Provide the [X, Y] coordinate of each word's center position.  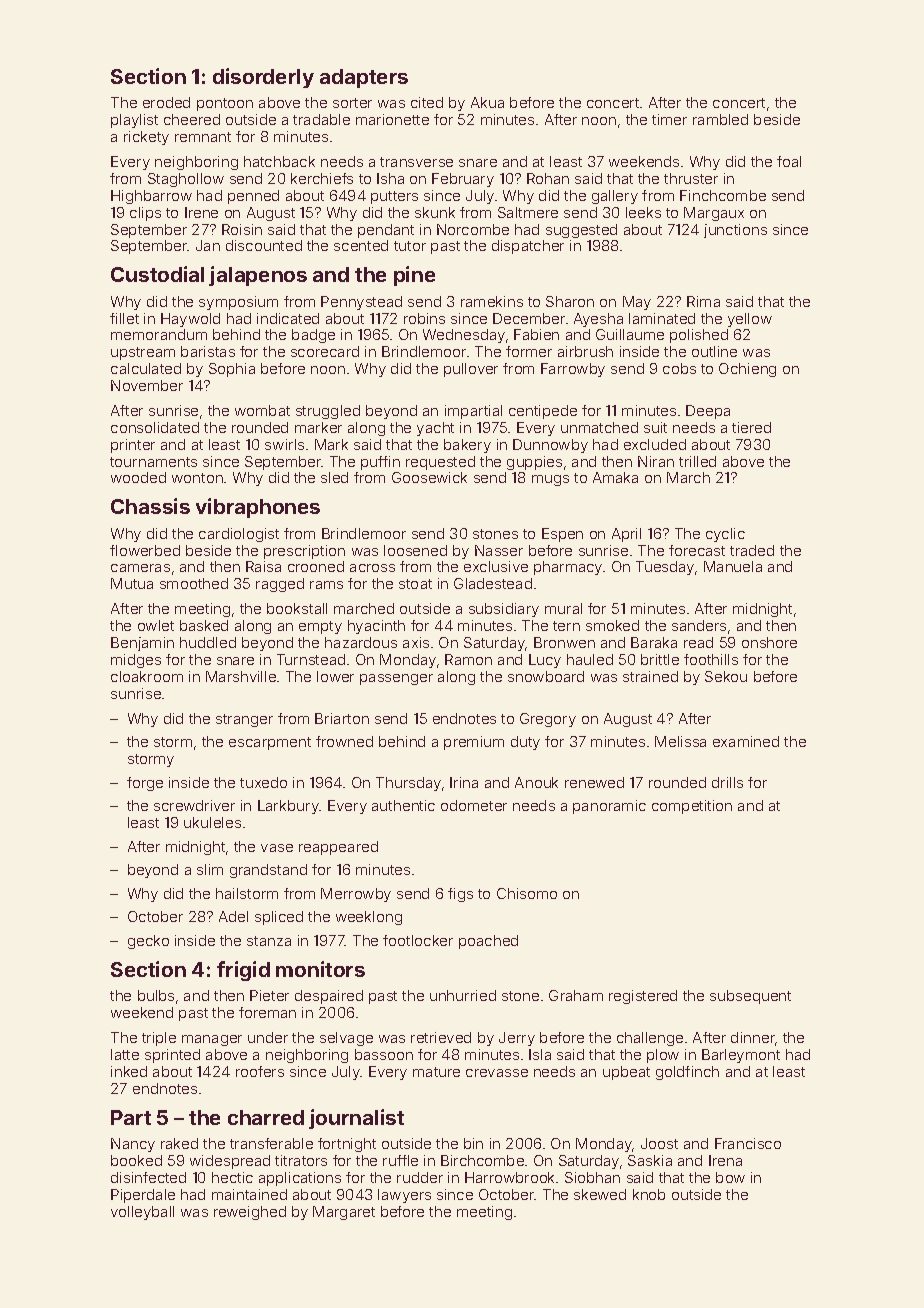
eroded [166, 102]
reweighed [250, 1213]
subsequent [750, 997]
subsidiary [504, 610]
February [463, 180]
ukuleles [212, 822]
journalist [356, 1119]
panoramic [609, 807]
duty [525, 743]
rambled [720, 119]
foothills [711, 659]
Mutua [132, 583]
